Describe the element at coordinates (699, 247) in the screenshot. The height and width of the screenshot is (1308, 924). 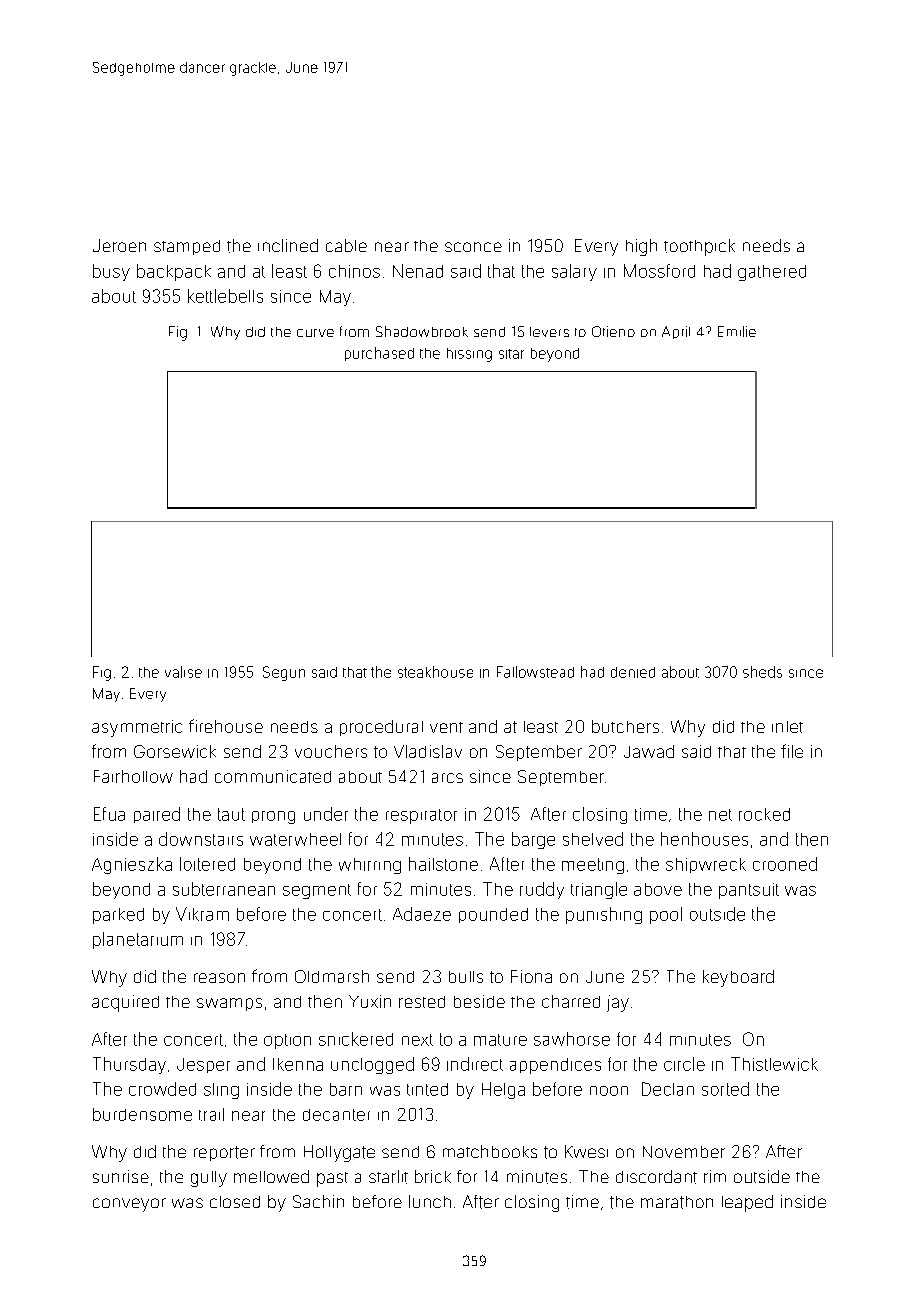
I see `toothpick` at that location.
